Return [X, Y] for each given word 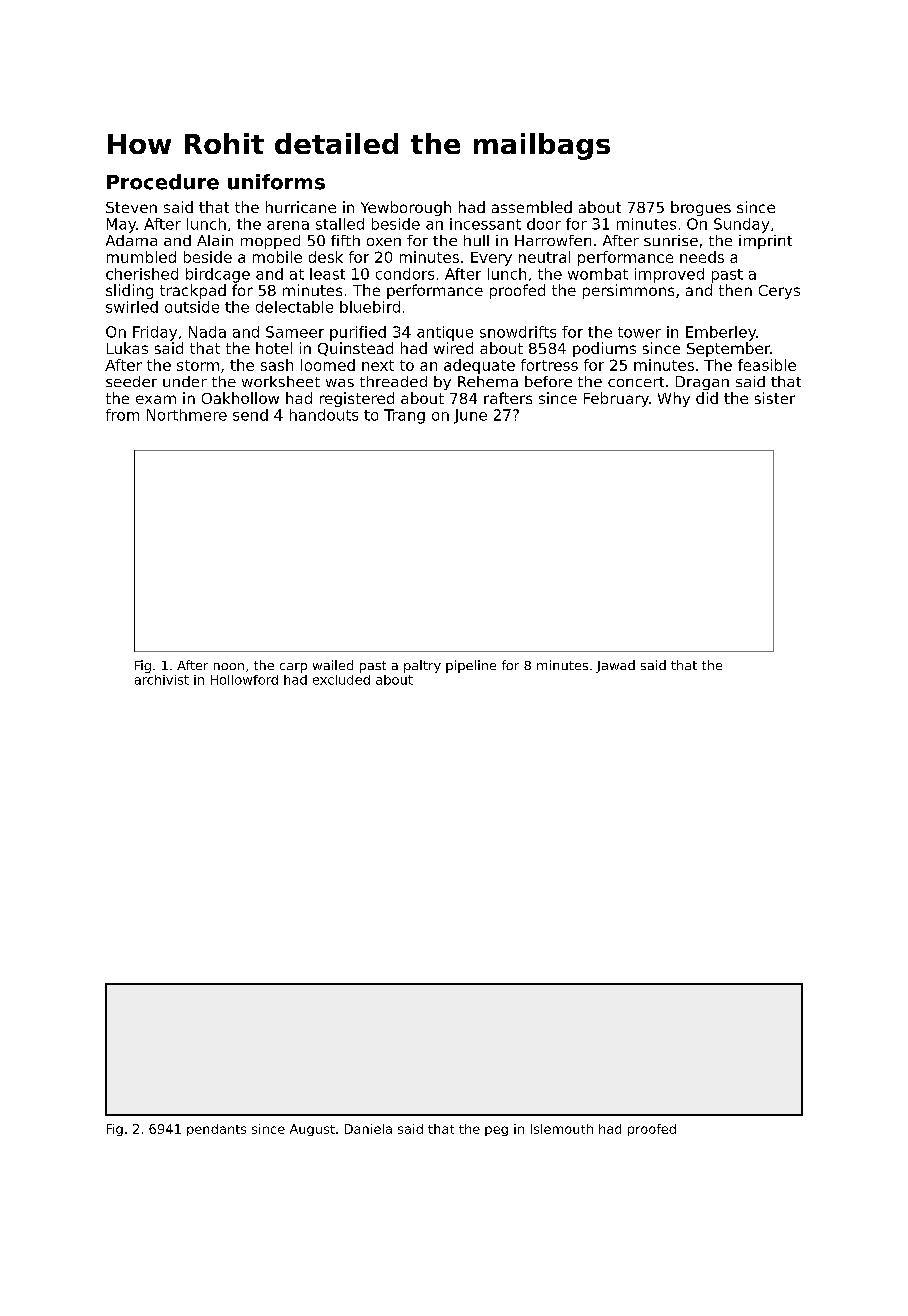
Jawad [615, 666]
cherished [142, 274]
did [707, 398]
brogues [701, 208]
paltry [422, 666]
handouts [324, 415]
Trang [404, 416]
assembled [532, 207]
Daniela [368, 1129]
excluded [341, 680]
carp [293, 668]
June [470, 416]
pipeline [471, 666]
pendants [216, 1130]
